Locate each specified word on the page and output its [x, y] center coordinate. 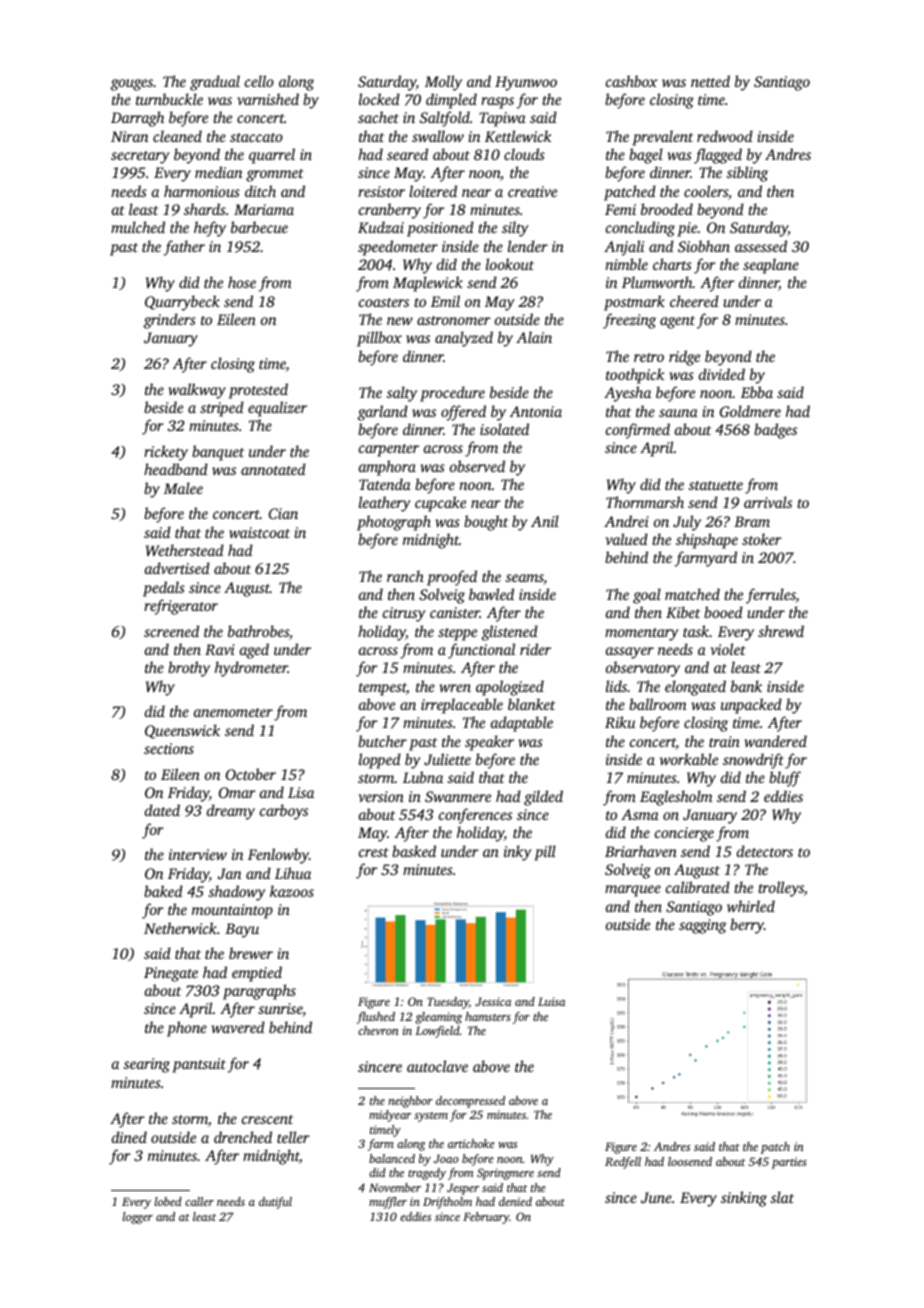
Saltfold [445, 119]
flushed [376, 1018]
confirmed [638, 431]
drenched [243, 1137]
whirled [751, 906]
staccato [256, 137]
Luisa [551, 1001]
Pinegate [171, 974]
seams [525, 579]
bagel [646, 156]
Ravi [220, 649]
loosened [690, 1161]
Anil [545, 521]
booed [723, 612]
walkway [197, 391]
